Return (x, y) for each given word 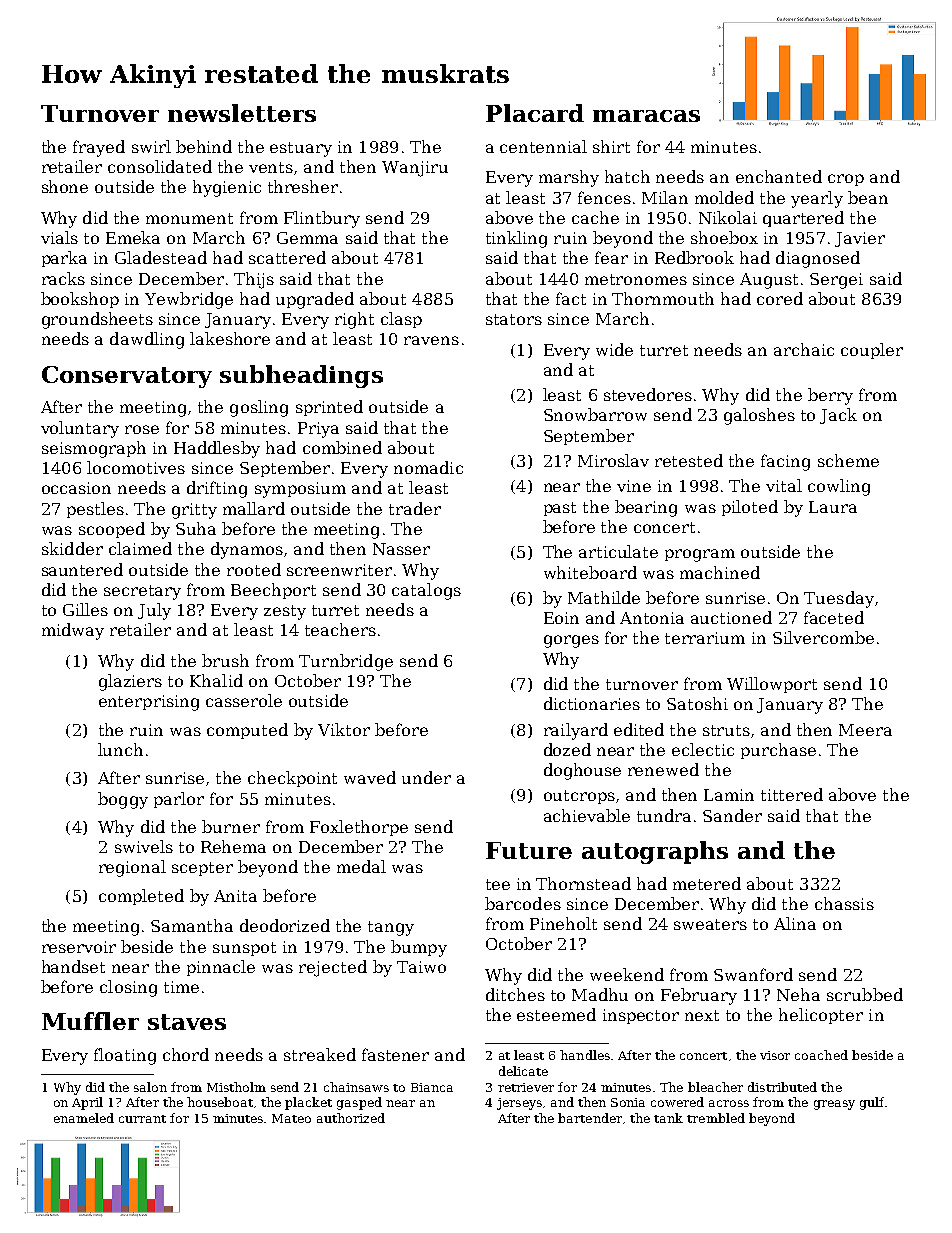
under (426, 777)
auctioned (731, 617)
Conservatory (127, 377)
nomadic (428, 467)
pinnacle (221, 968)
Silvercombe (823, 637)
